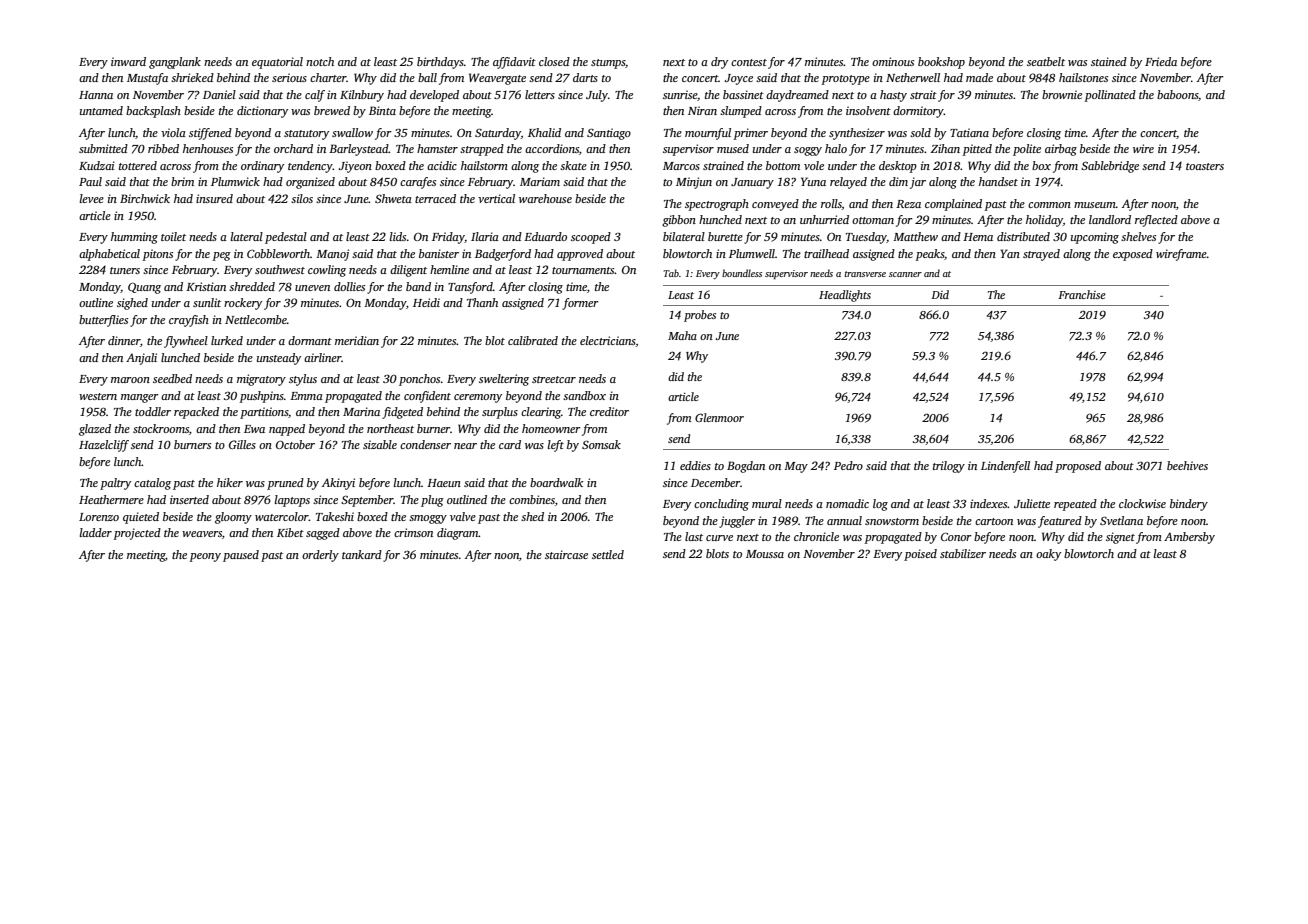 The height and width of the document is (924, 1308). What do you see at coordinates (205, 557) in the document?
I see `peony` at bounding box center [205, 557].
